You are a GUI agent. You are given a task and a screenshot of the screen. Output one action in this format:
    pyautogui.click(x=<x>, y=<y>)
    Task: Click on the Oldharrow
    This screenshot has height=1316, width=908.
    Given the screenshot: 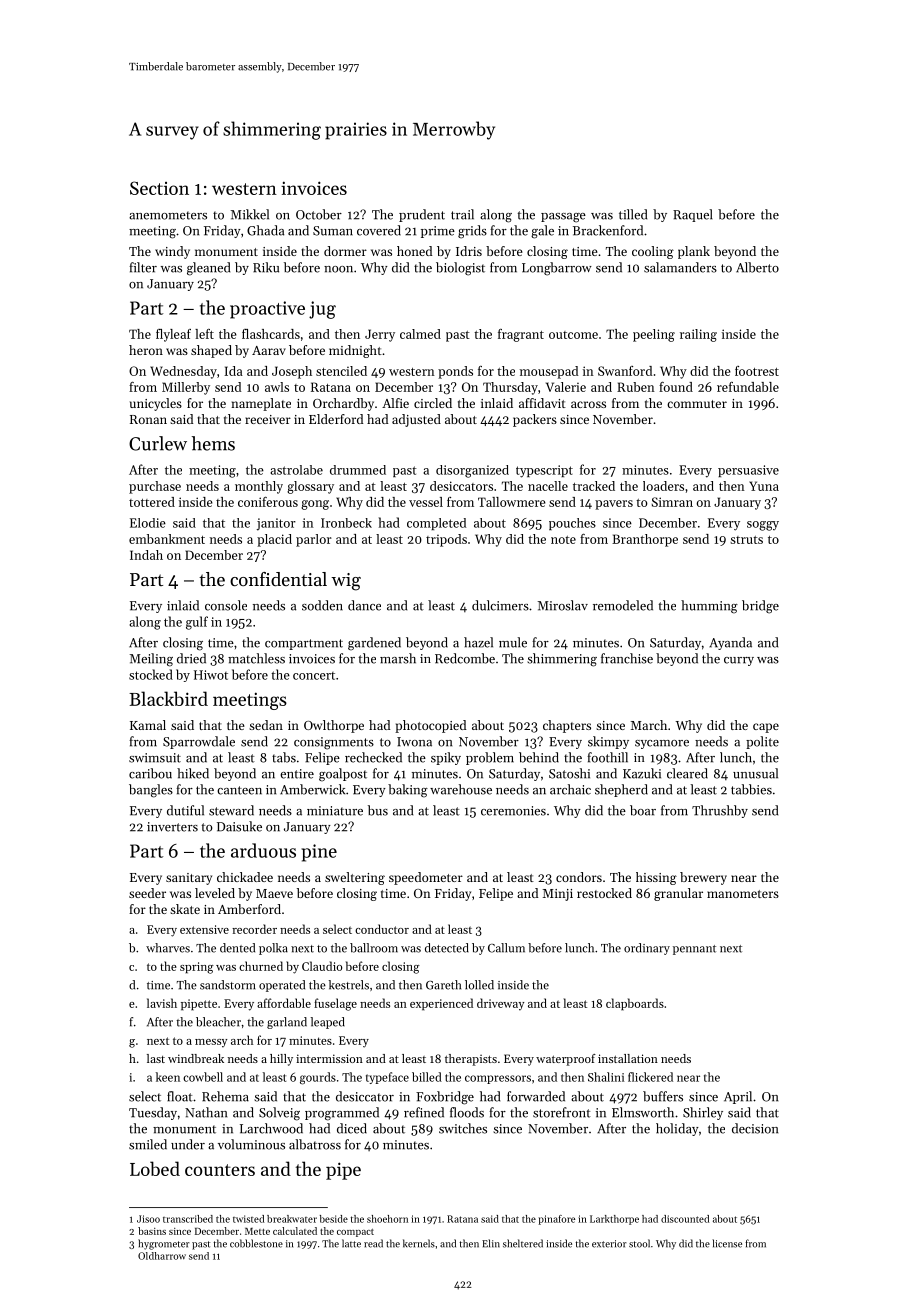 What is the action you would take?
    pyautogui.click(x=162, y=1256)
